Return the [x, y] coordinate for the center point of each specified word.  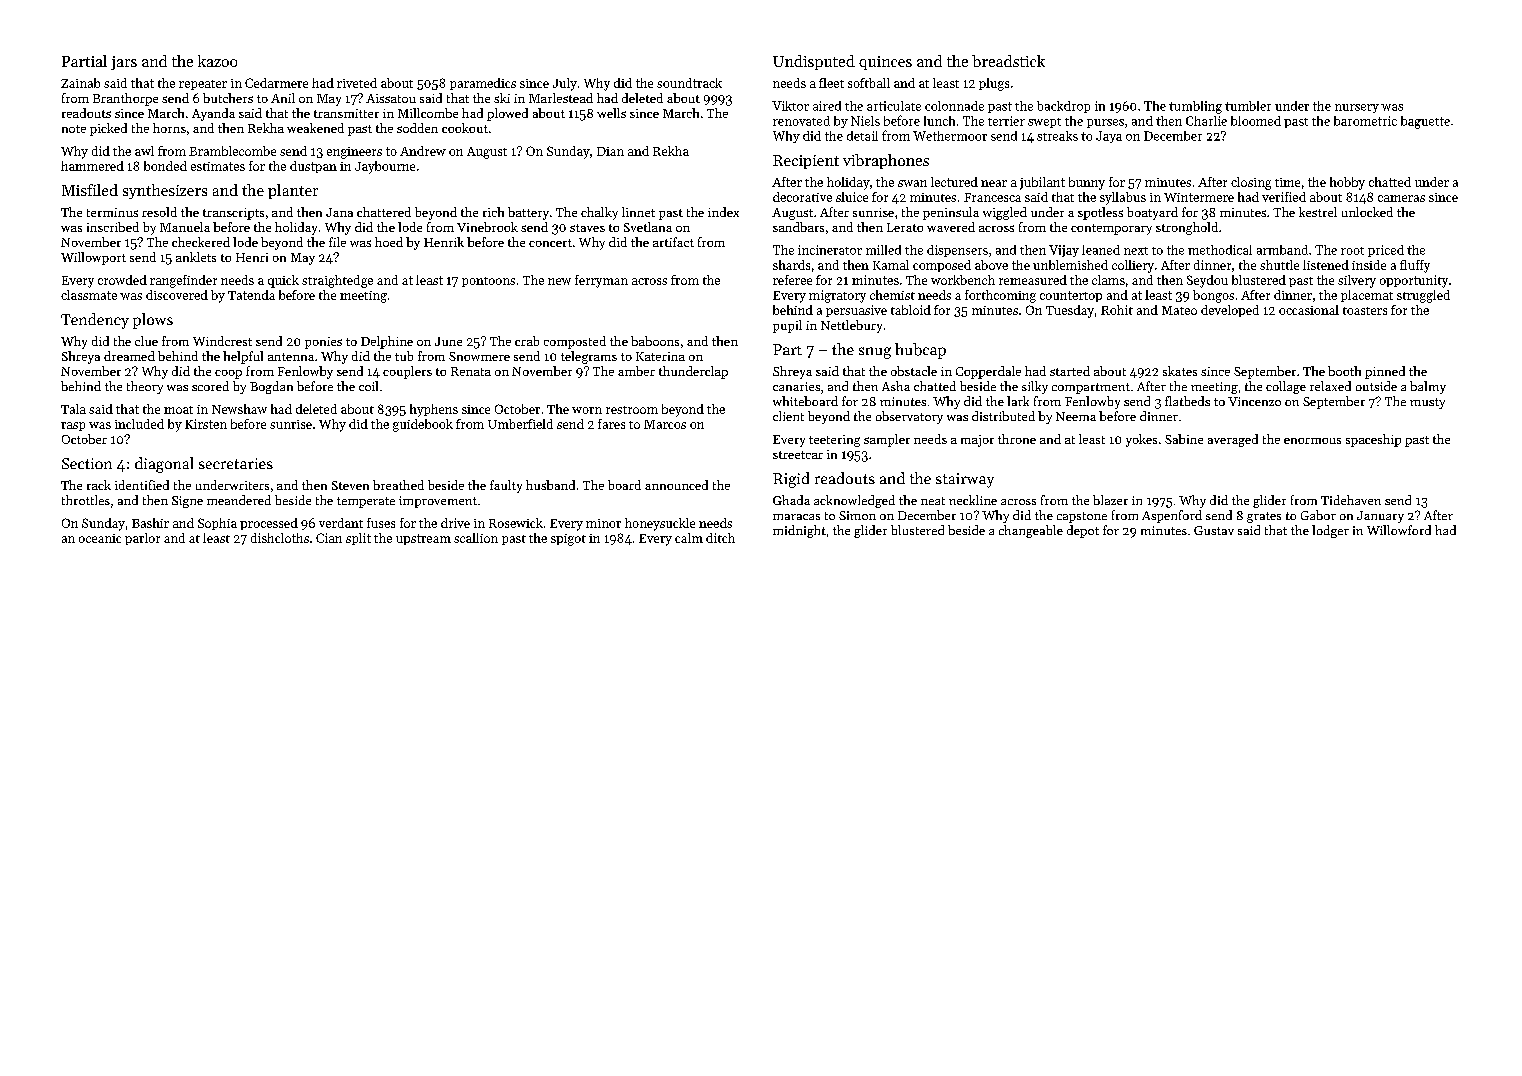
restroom [632, 410]
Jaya [1109, 137]
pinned [1385, 372]
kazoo [217, 61]
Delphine [387, 342]
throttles [86, 500]
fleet [831, 83]
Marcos [665, 424]
